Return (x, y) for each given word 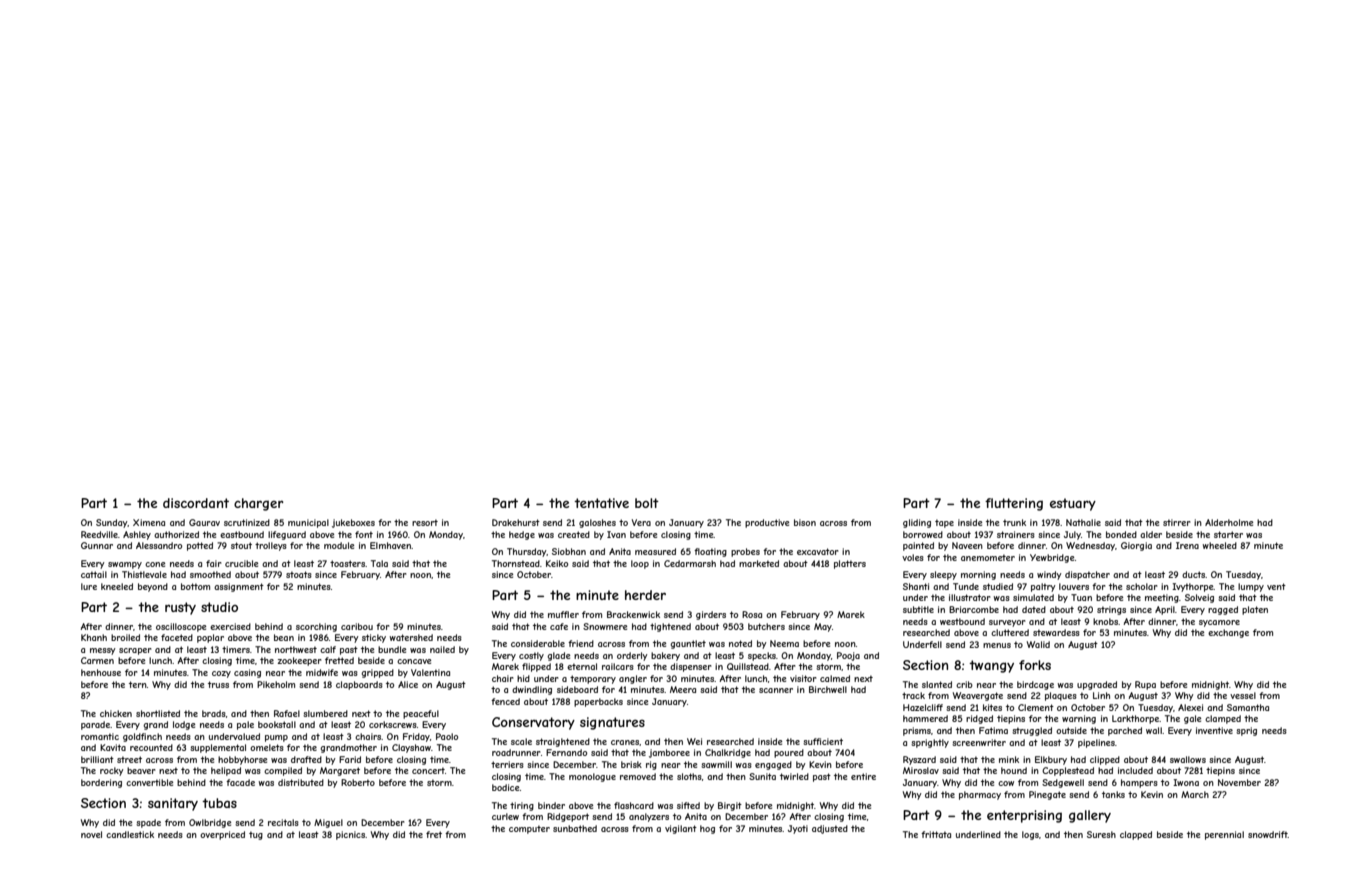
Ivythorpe (1193, 587)
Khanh (94, 637)
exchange (1228, 633)
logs (1030, 835)
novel (91, 834)
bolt (647, 503)
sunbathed (575, 828)
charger (259, 504)
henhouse (101, 672)
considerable (538, 643)
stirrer (1177, 522)
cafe (559, 626)
